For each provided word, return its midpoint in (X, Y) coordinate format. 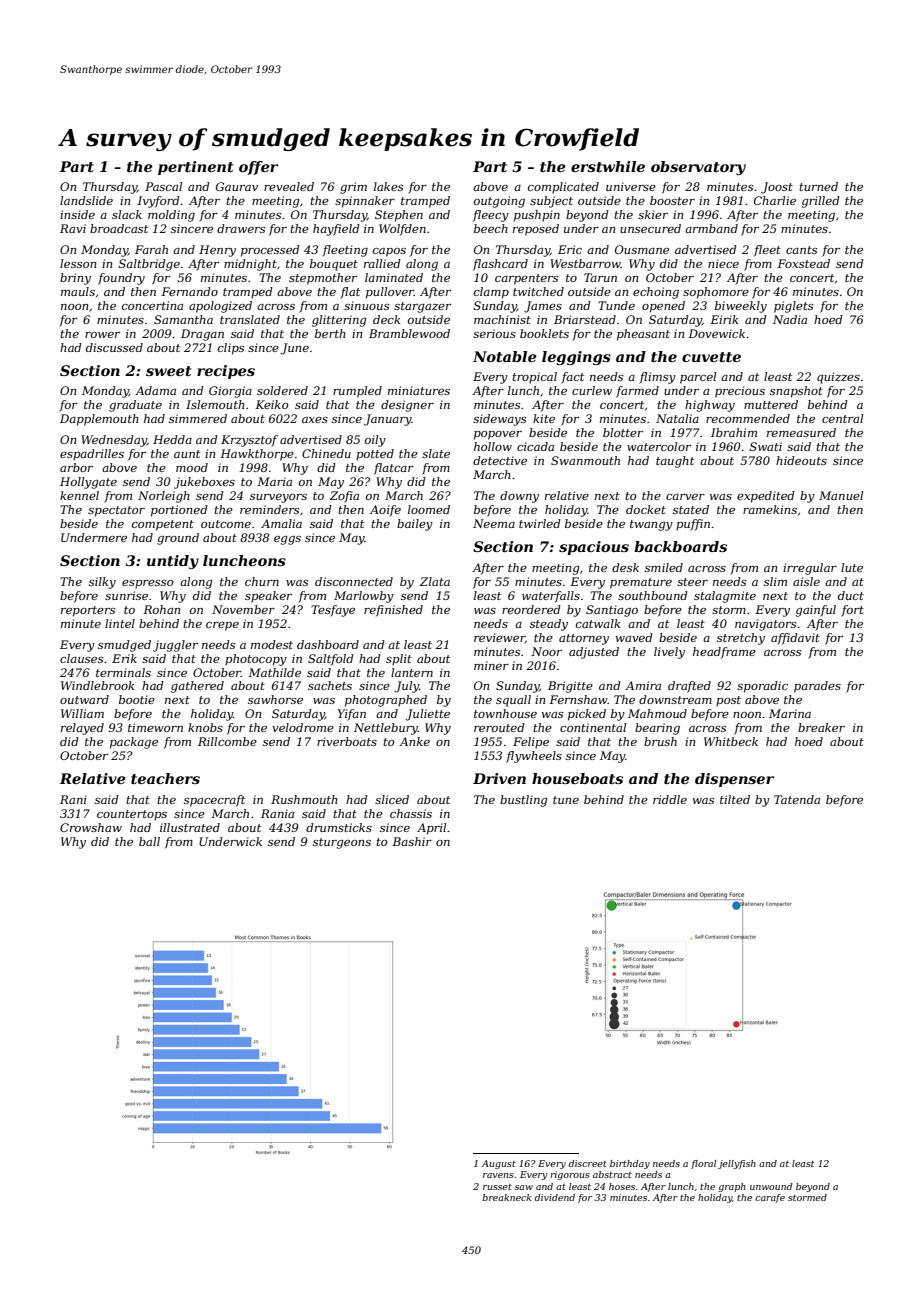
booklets (544, 333)
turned (818, 186)
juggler (175, 646)
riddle (670, 799)
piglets (793, 307)
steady (549, 625)
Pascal (163, 186)
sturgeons (342, 843)
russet (497, 1187)
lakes (388, 186)
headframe (724, 653)
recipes (226, 372)
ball (149, 841)
